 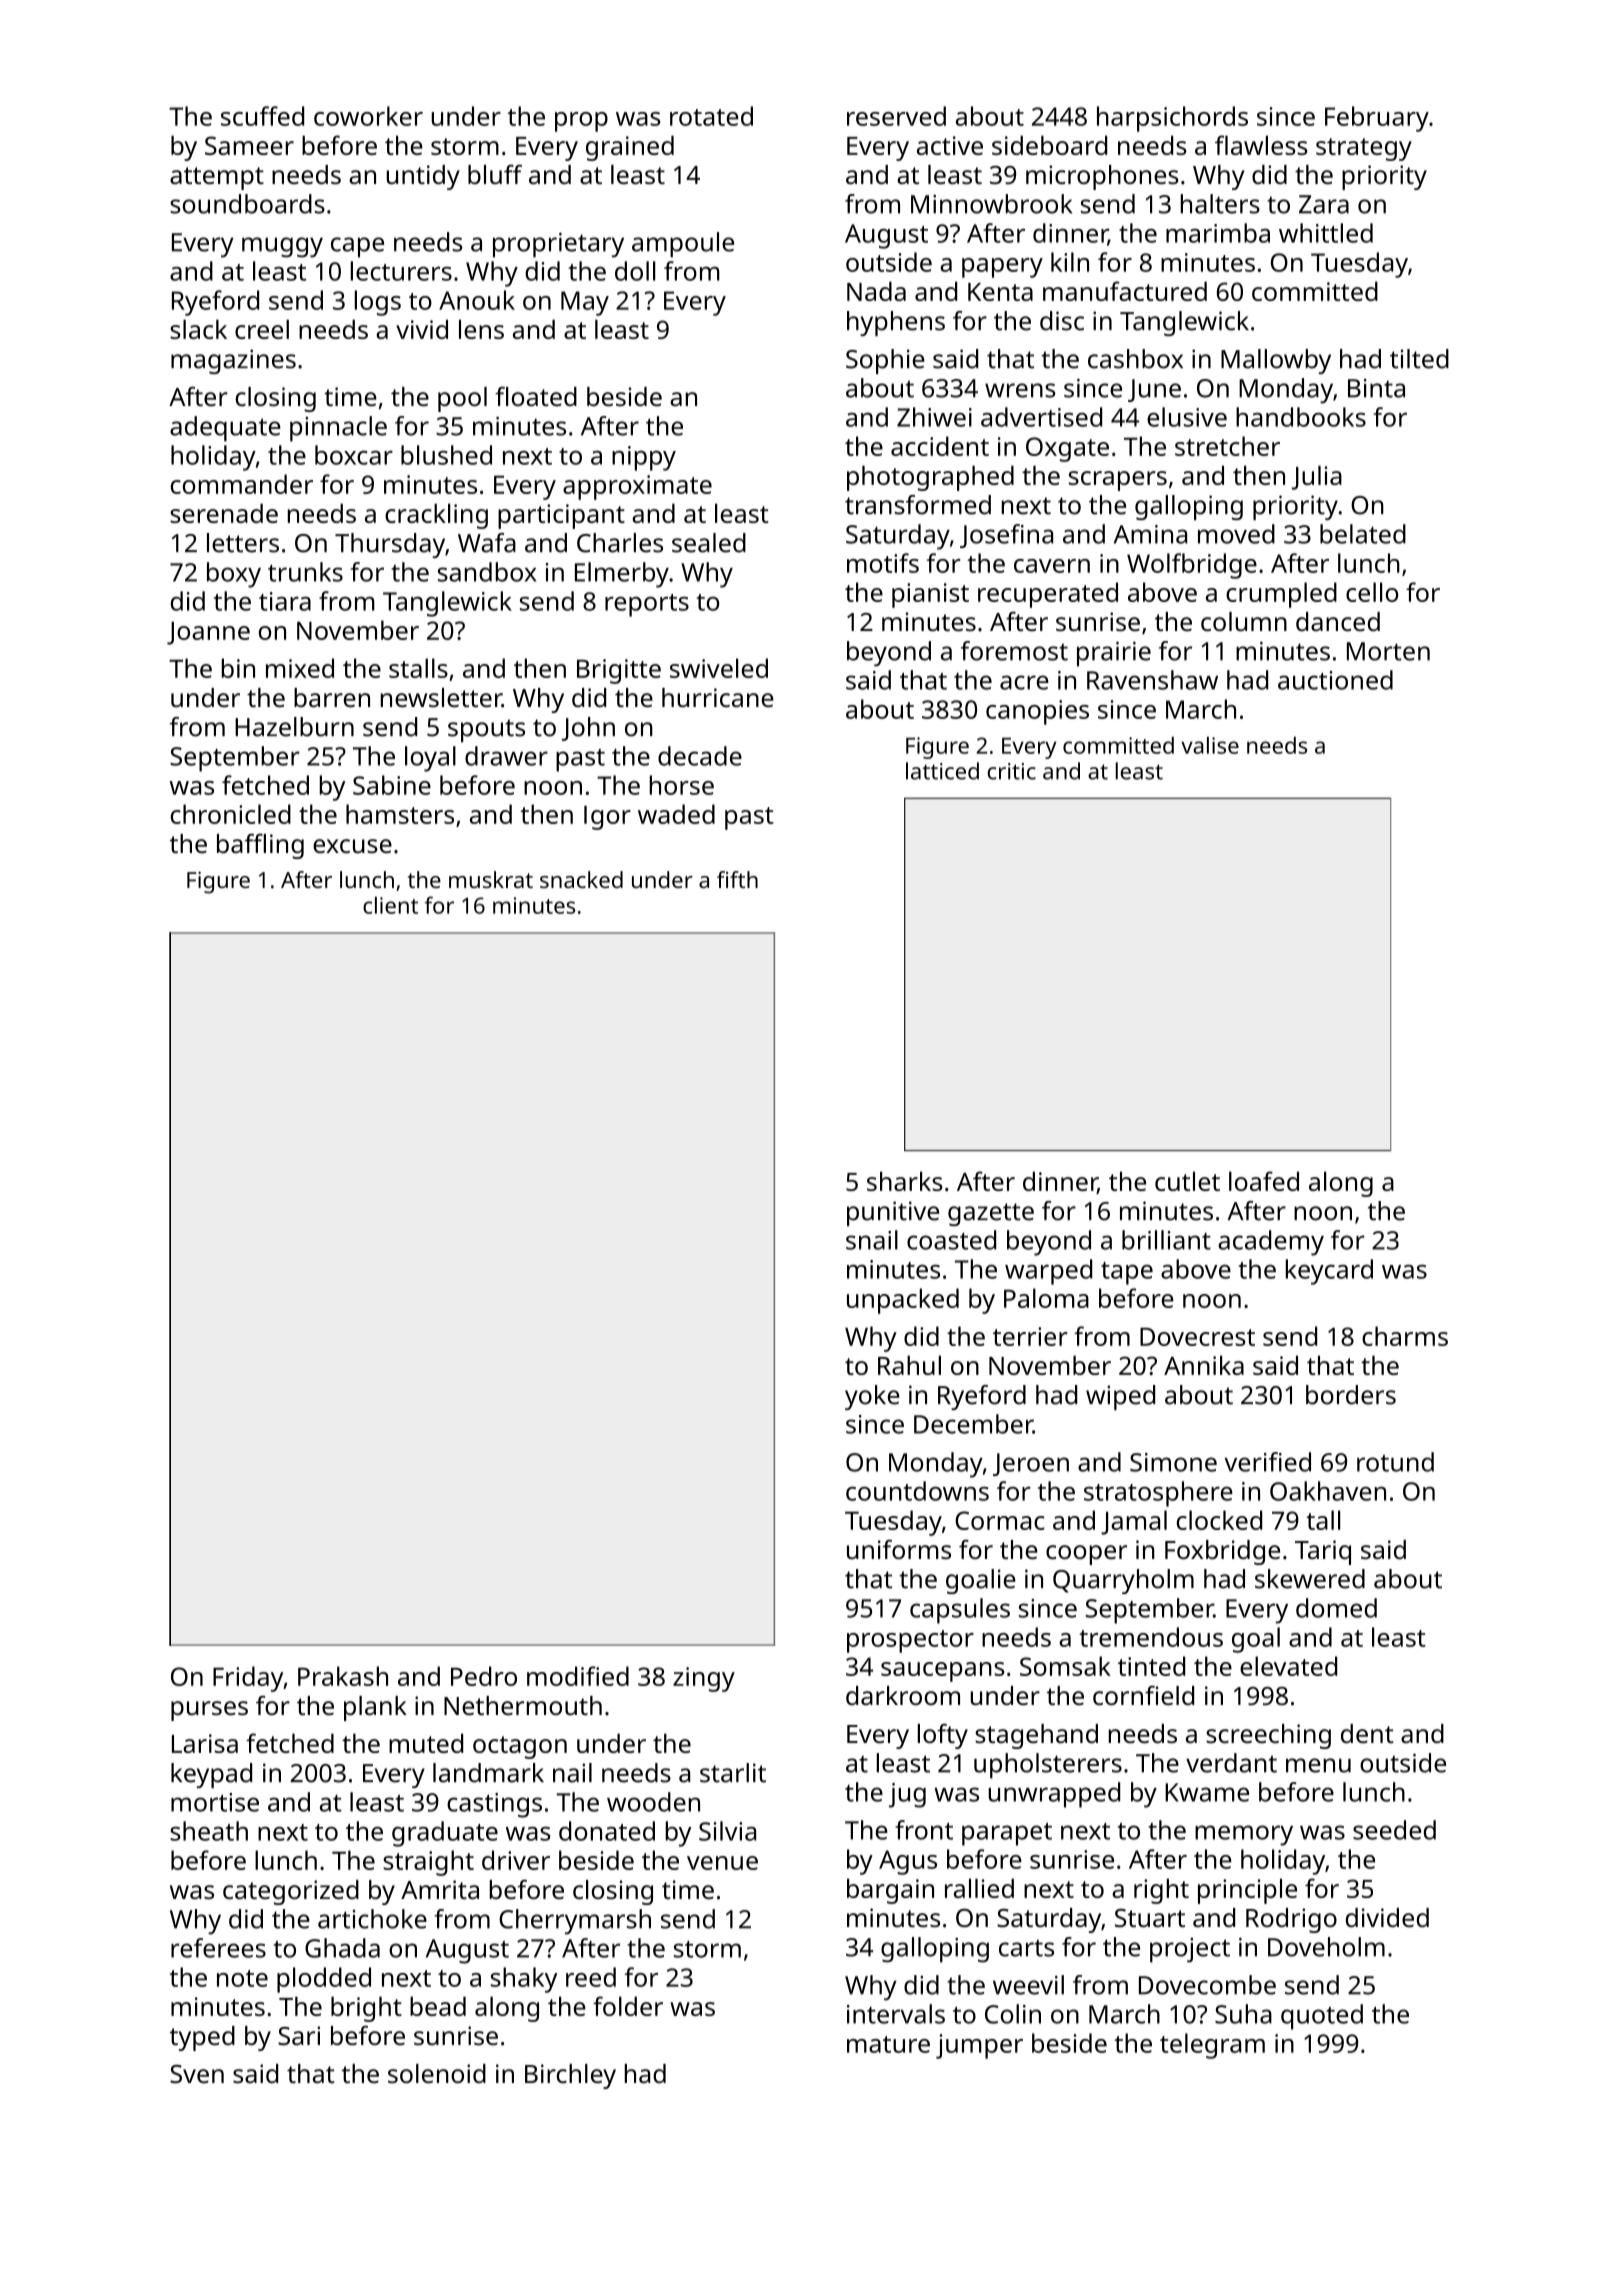 I want to click on elevated, so click(x=1288, y=1666).
